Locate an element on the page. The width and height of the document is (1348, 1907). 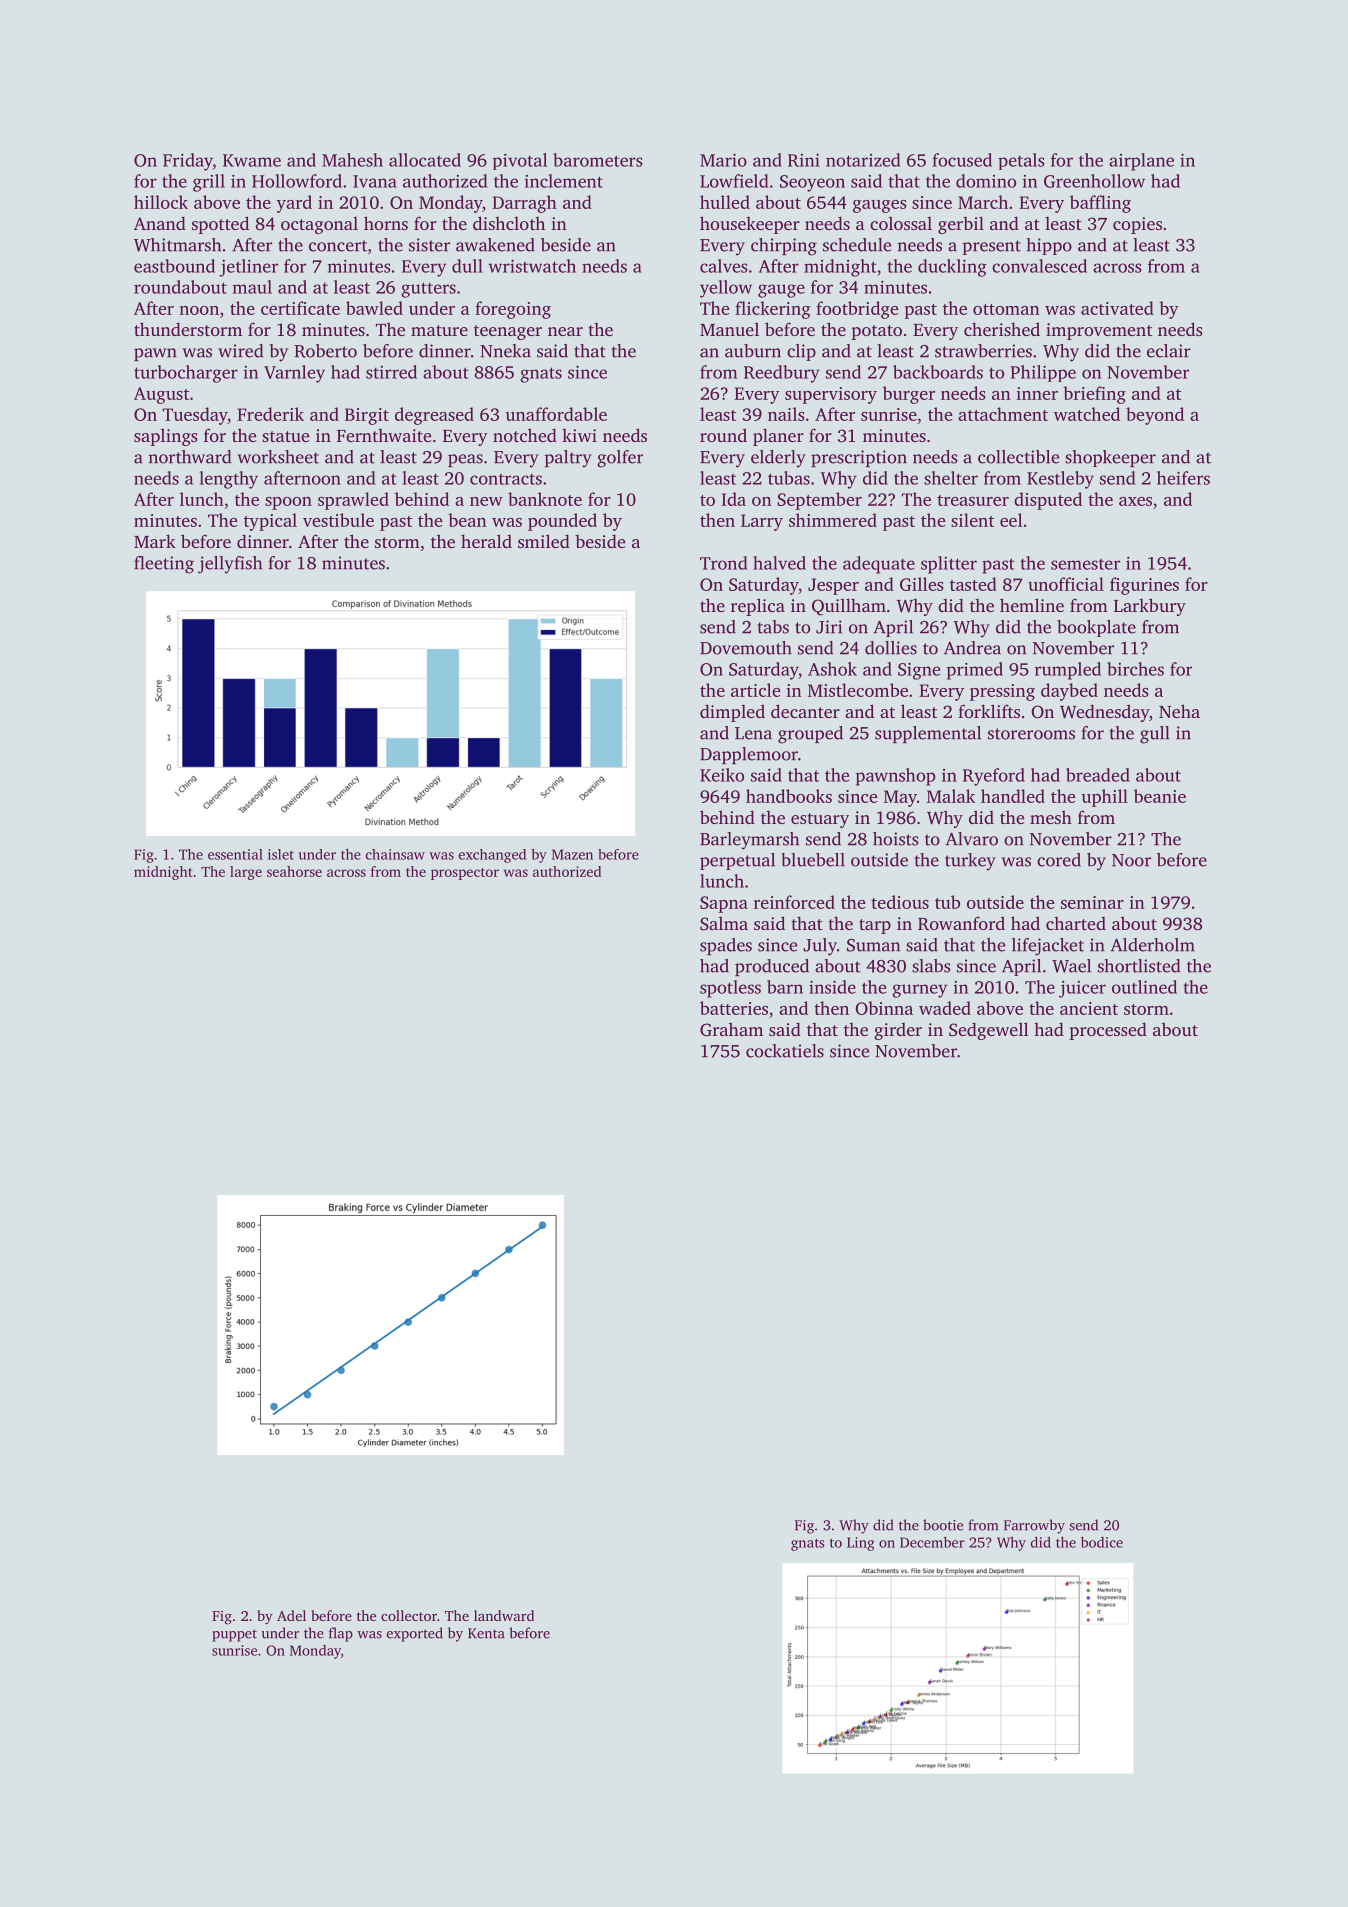
certificate is located at coordinates (300, 308).
